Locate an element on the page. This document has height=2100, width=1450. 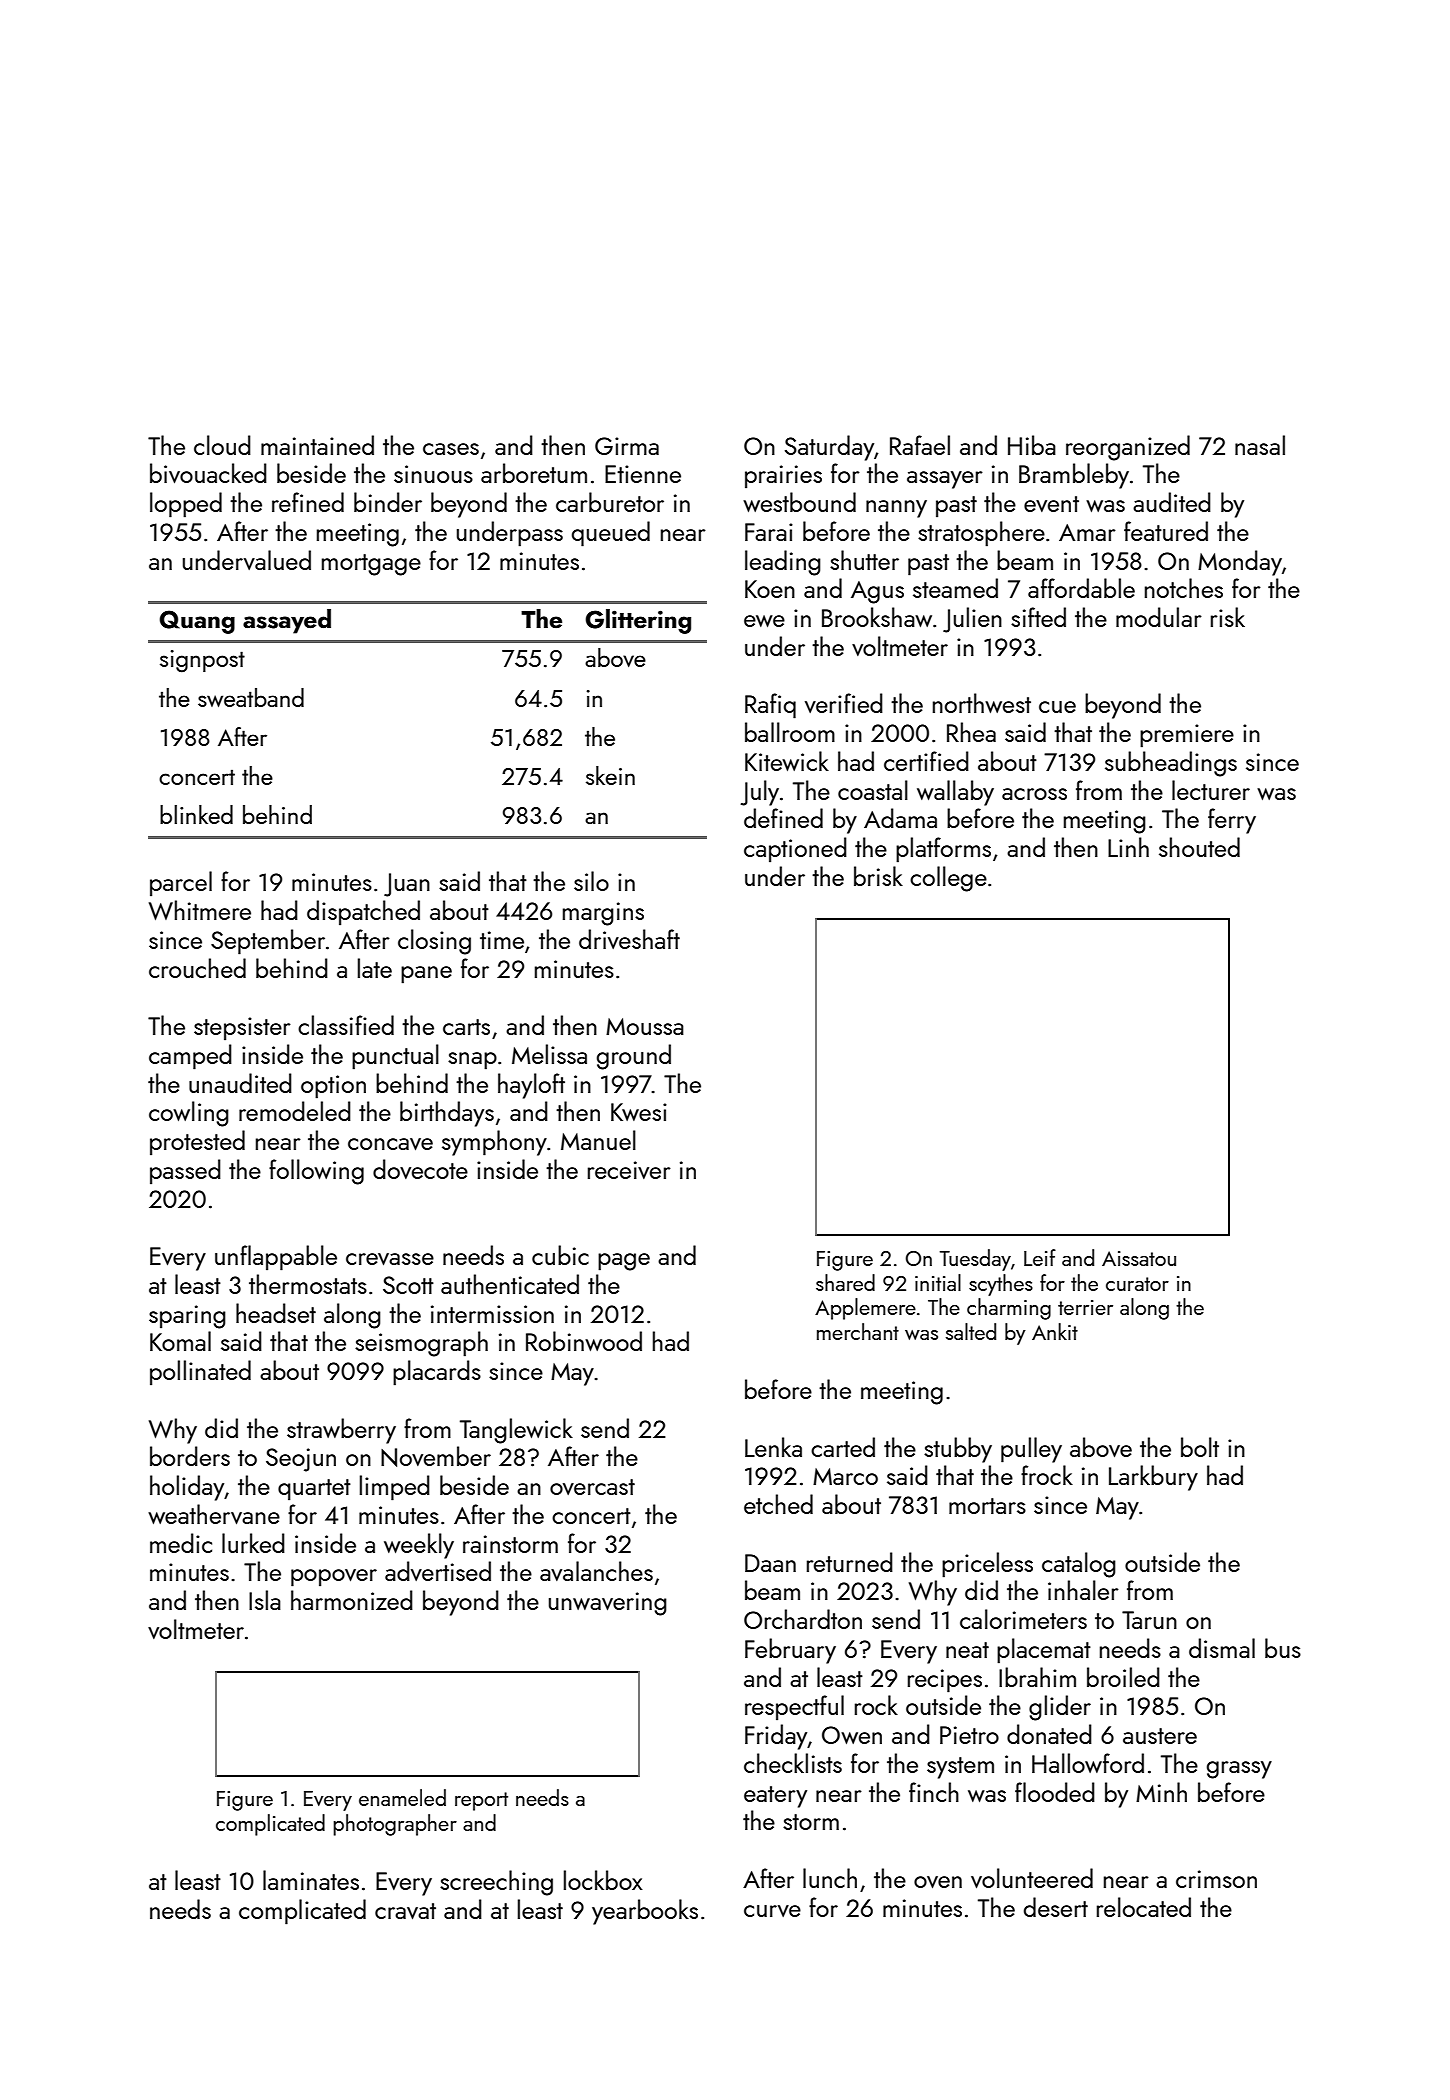
birthdays is located at coordinates (447, 1114).
